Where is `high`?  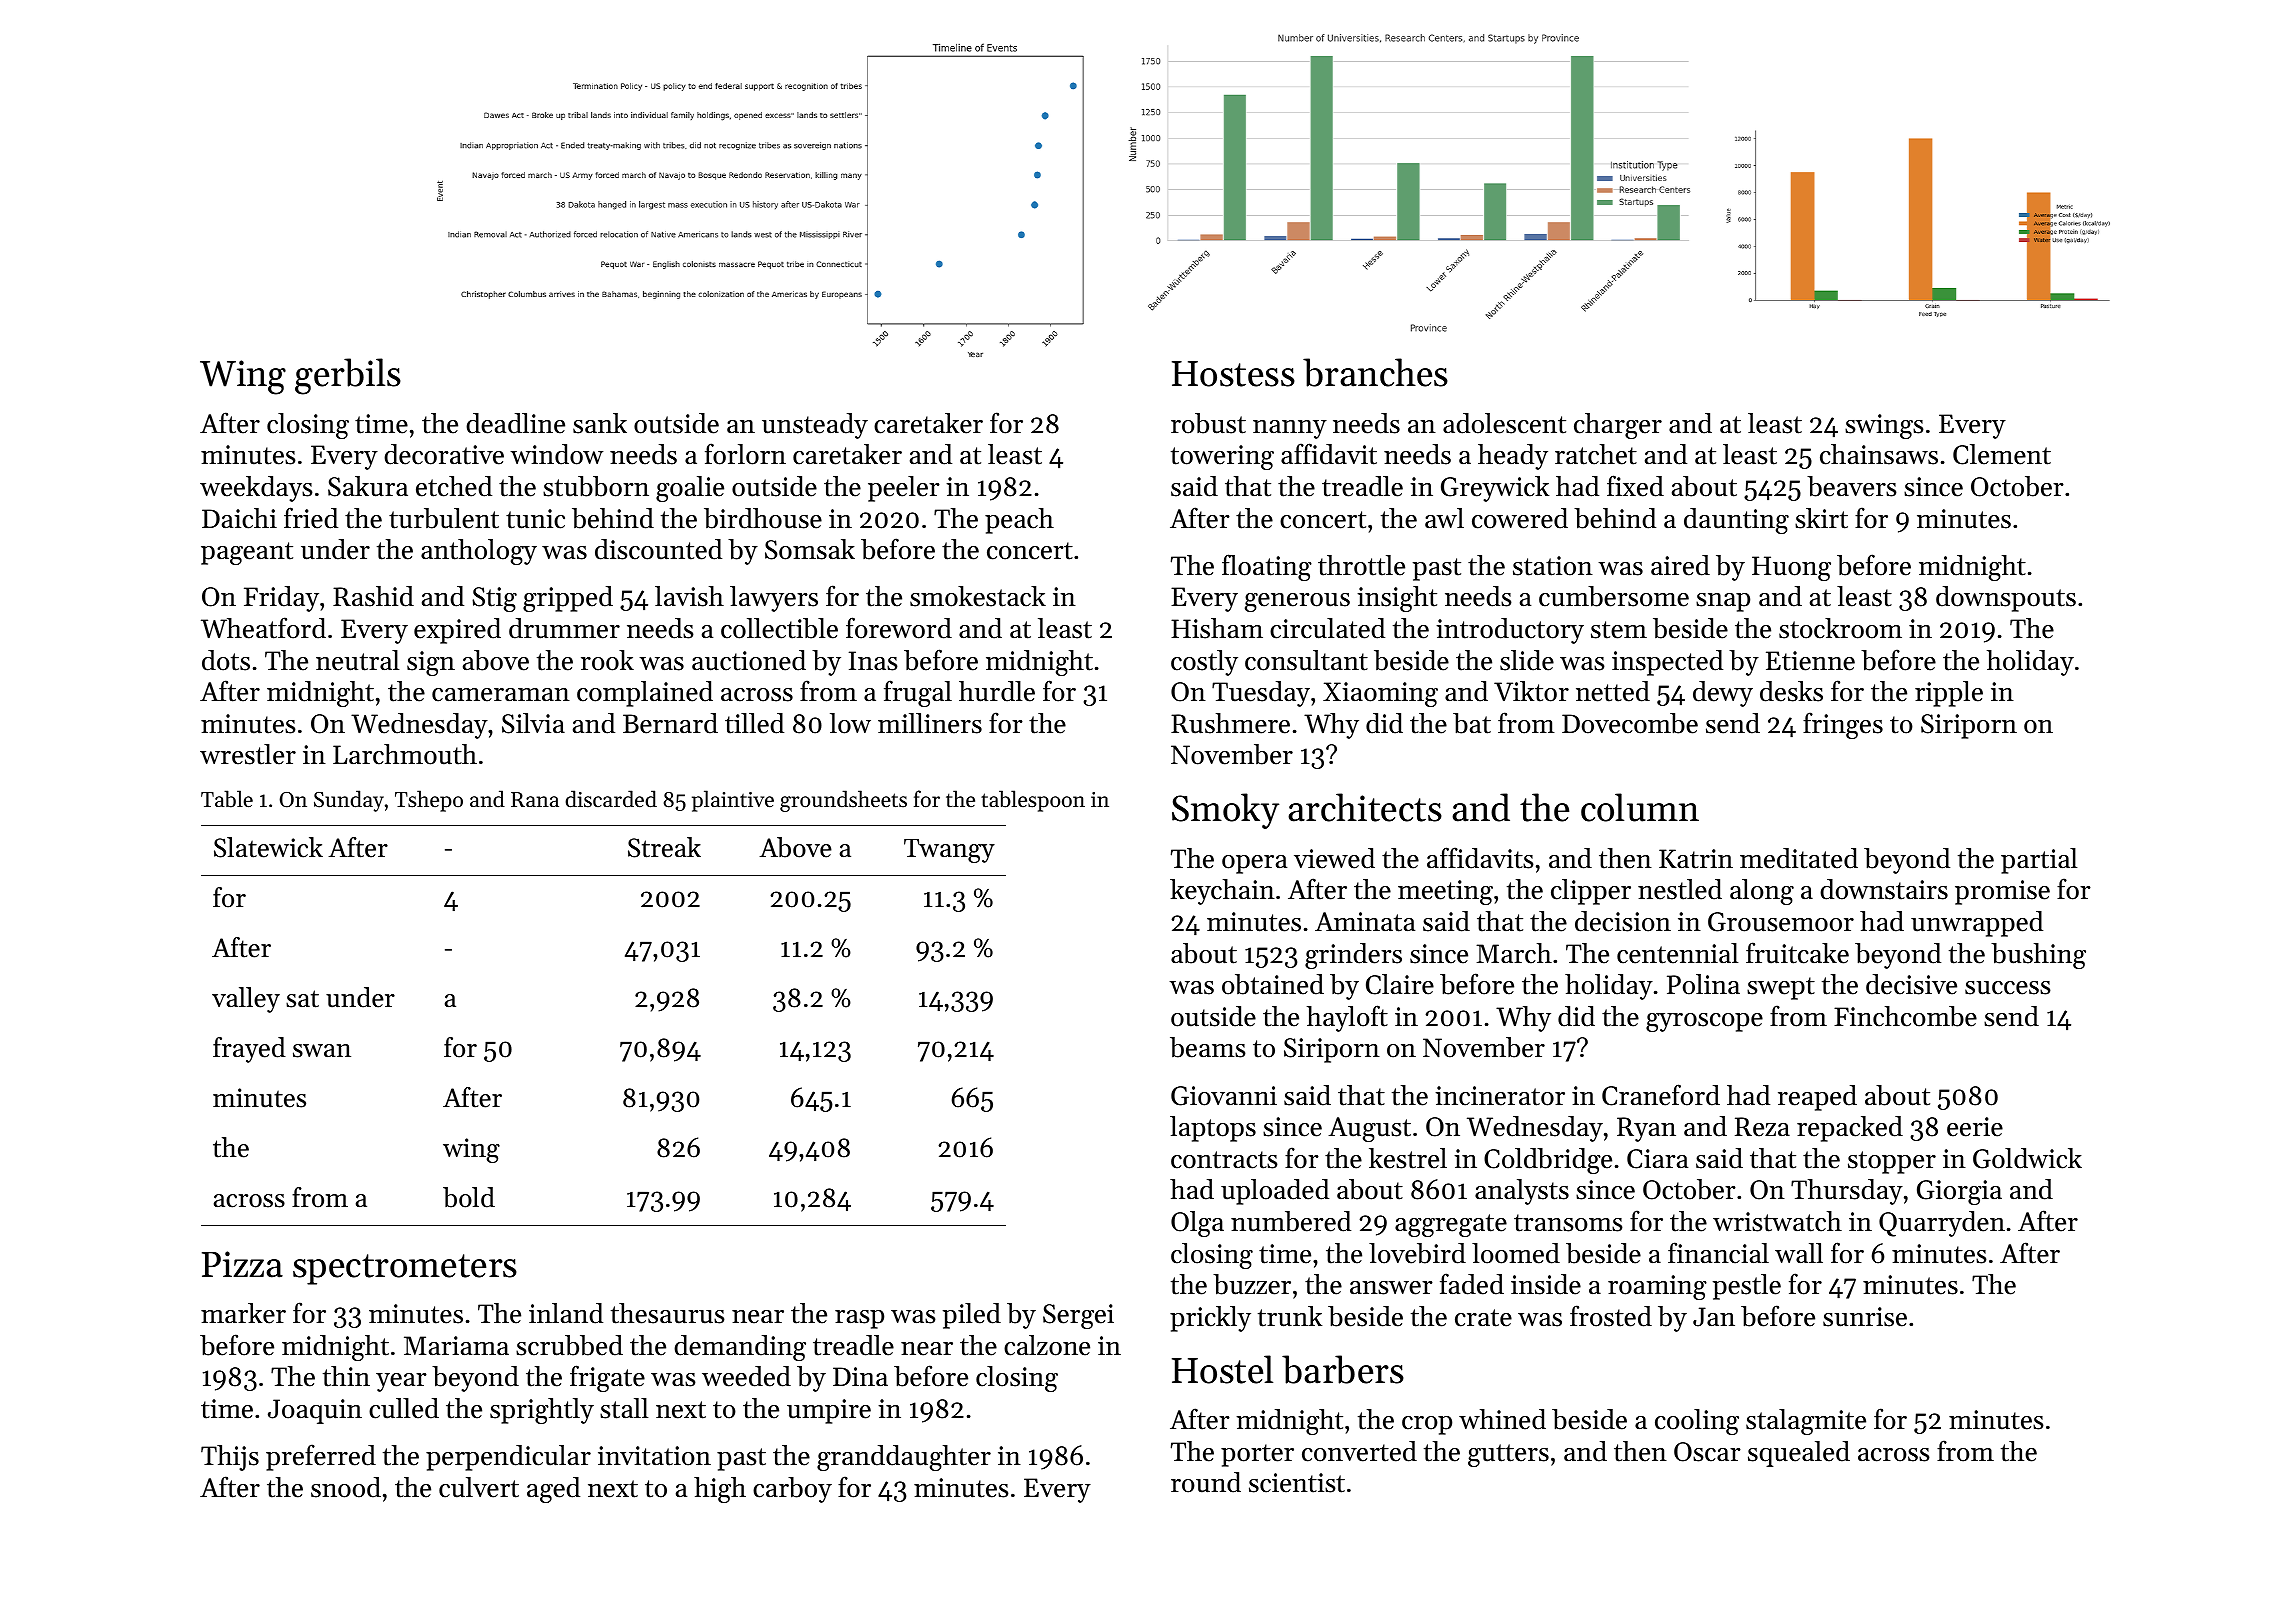 high is located at coordinates (720, 1490).
